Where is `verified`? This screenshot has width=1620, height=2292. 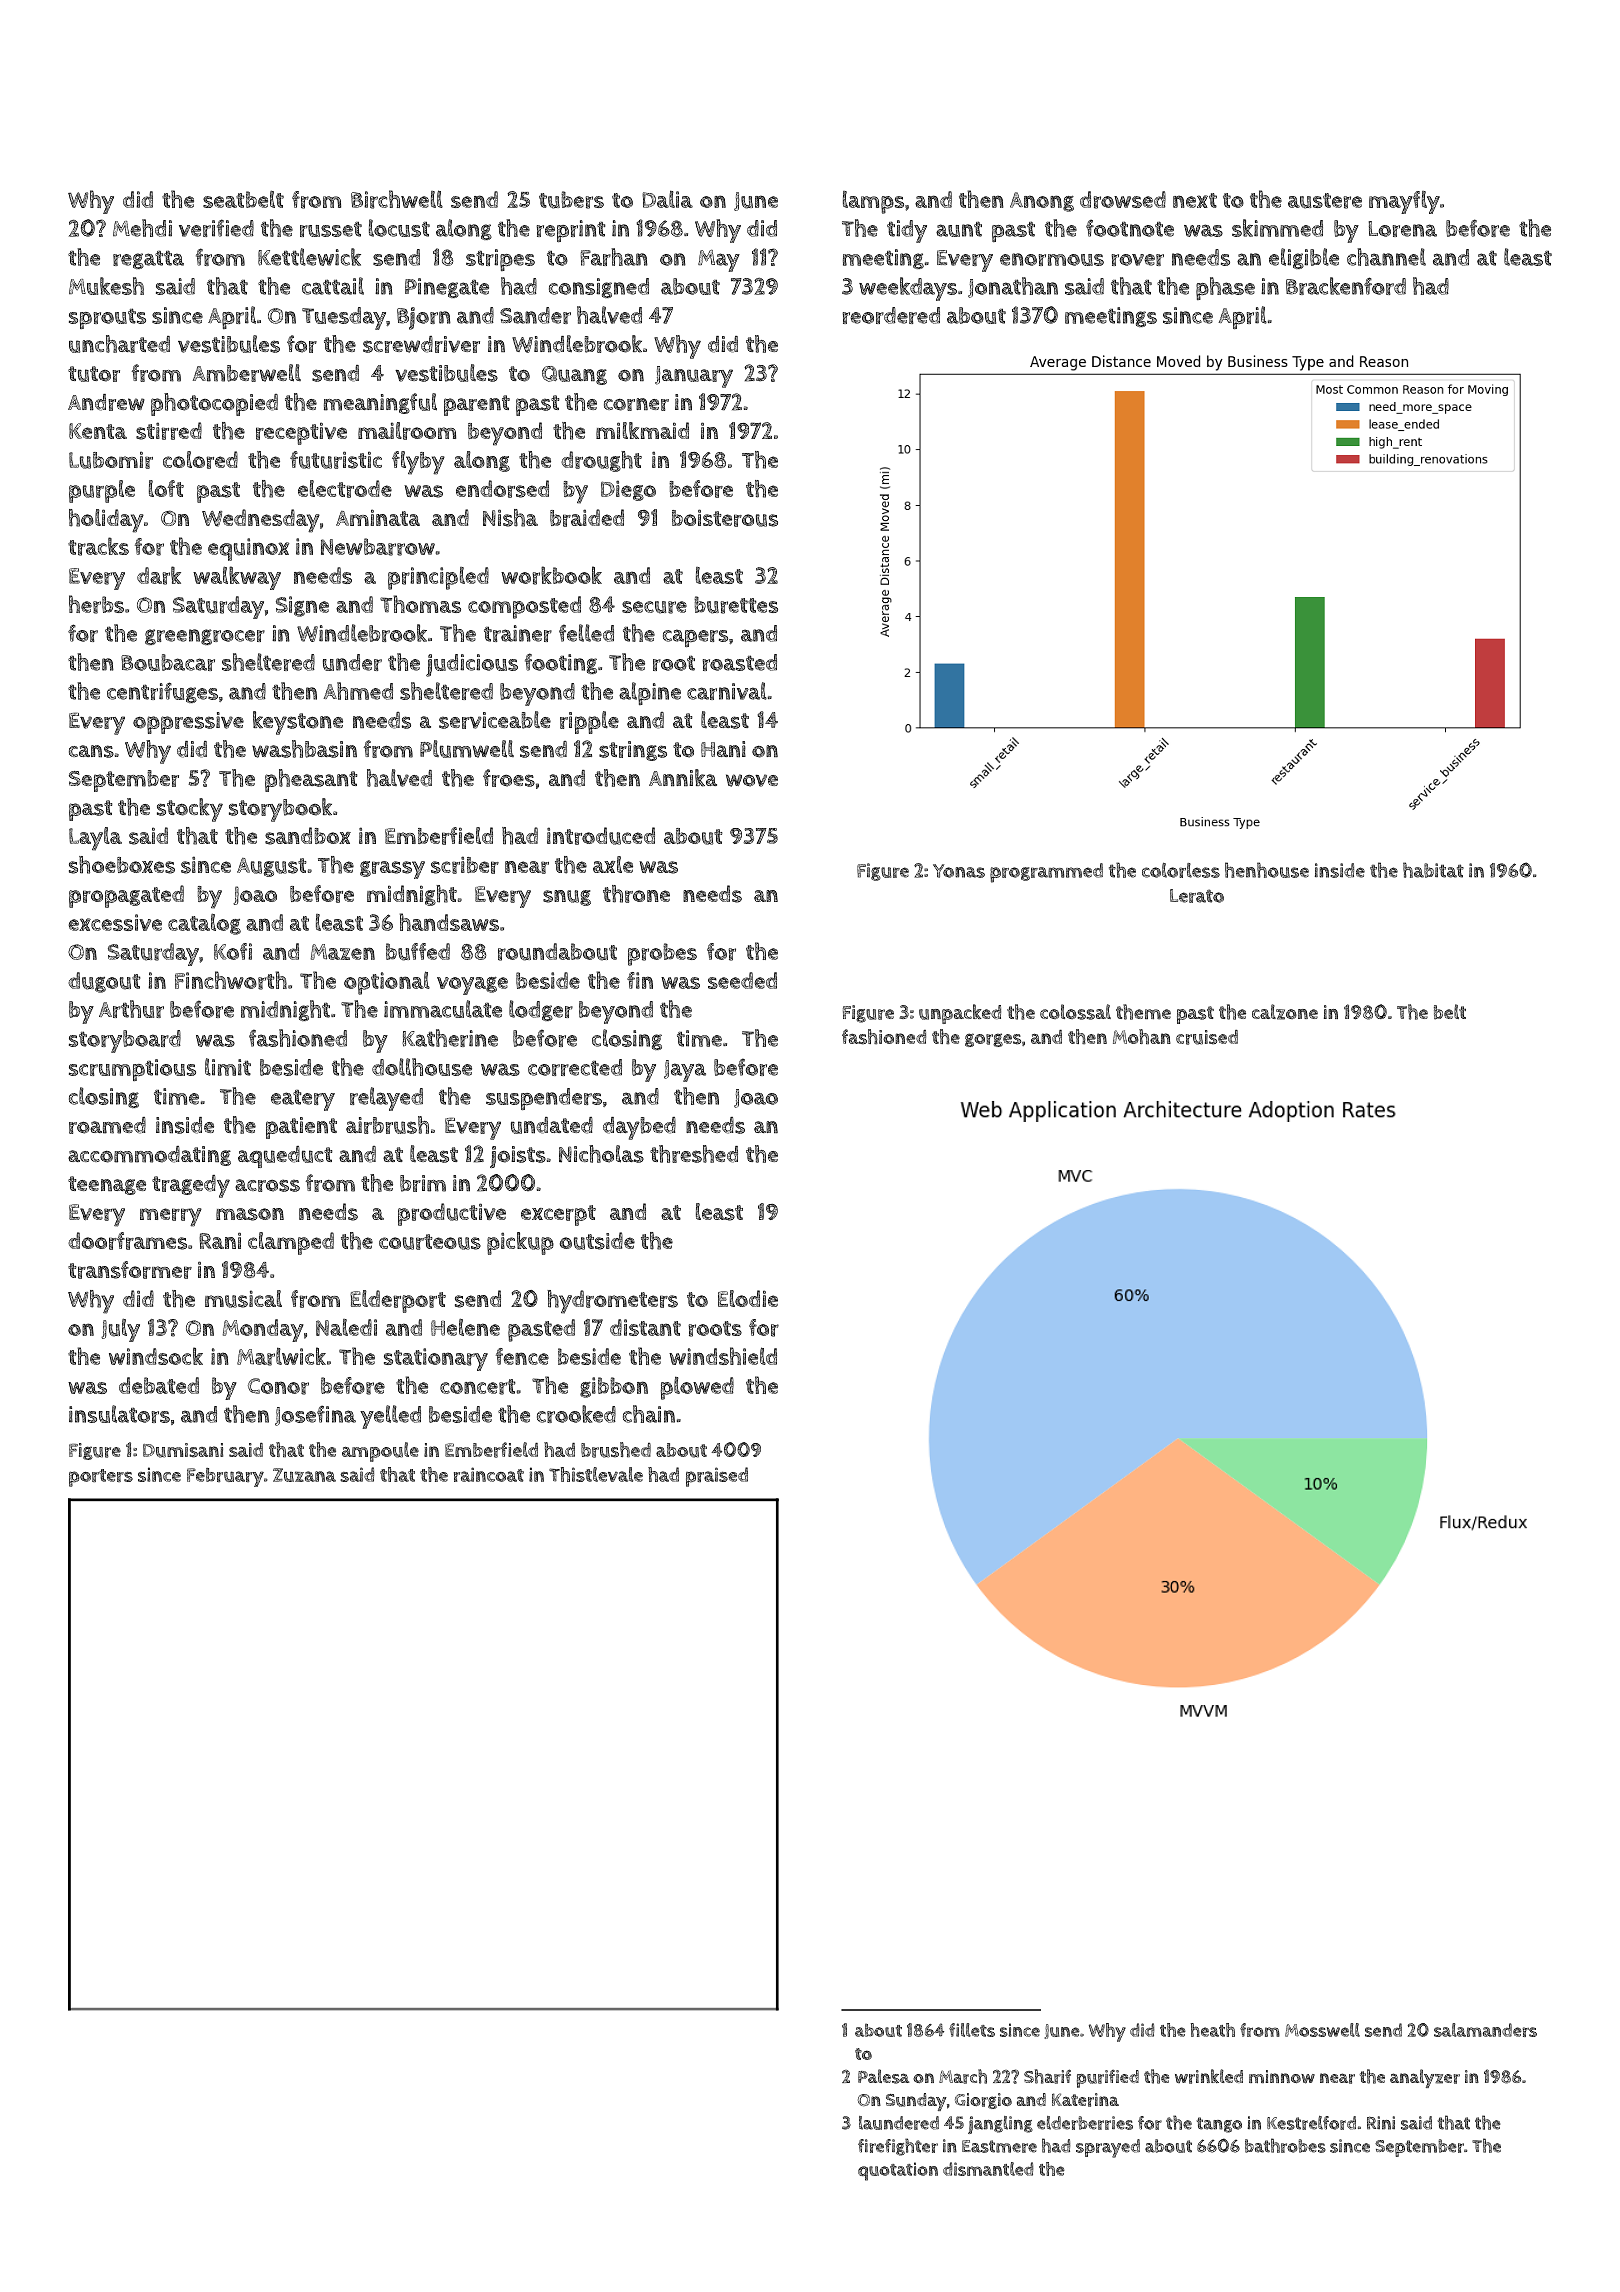
verified is located at coordinates (216, 228).
